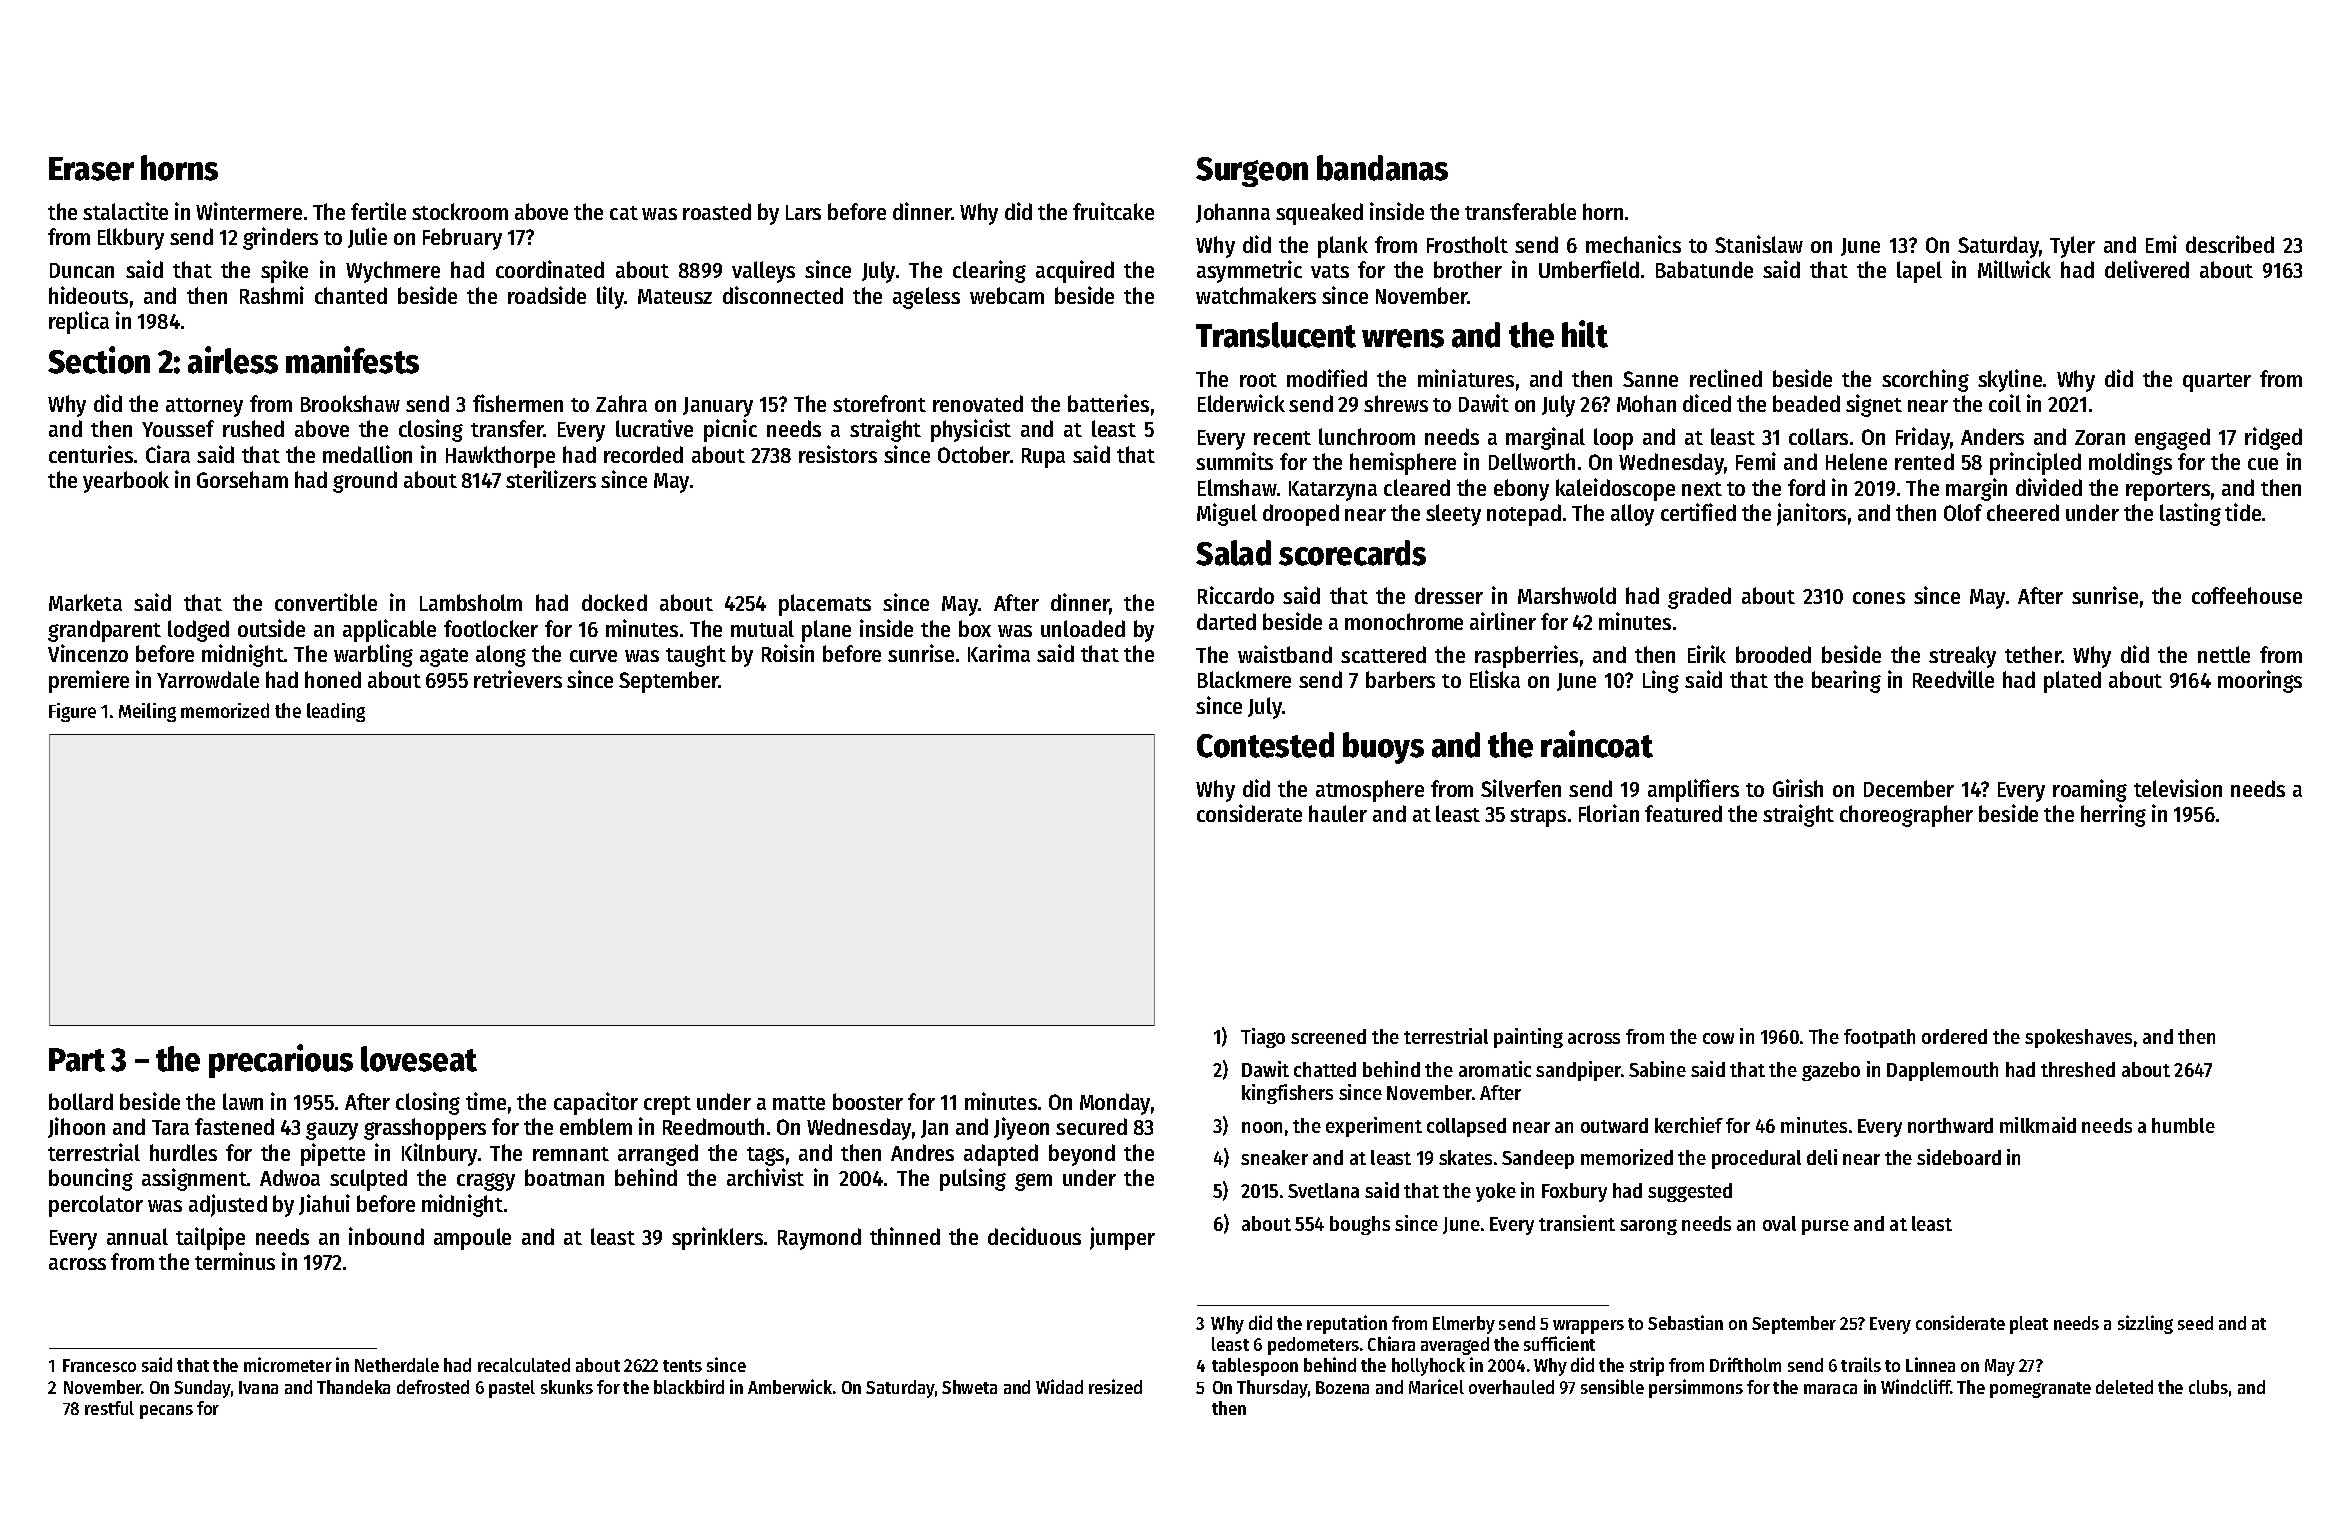 The image size is (2352, 1522). Describe the element at coordinates (1265, 745) in the page. I see `Contested` at that location.
